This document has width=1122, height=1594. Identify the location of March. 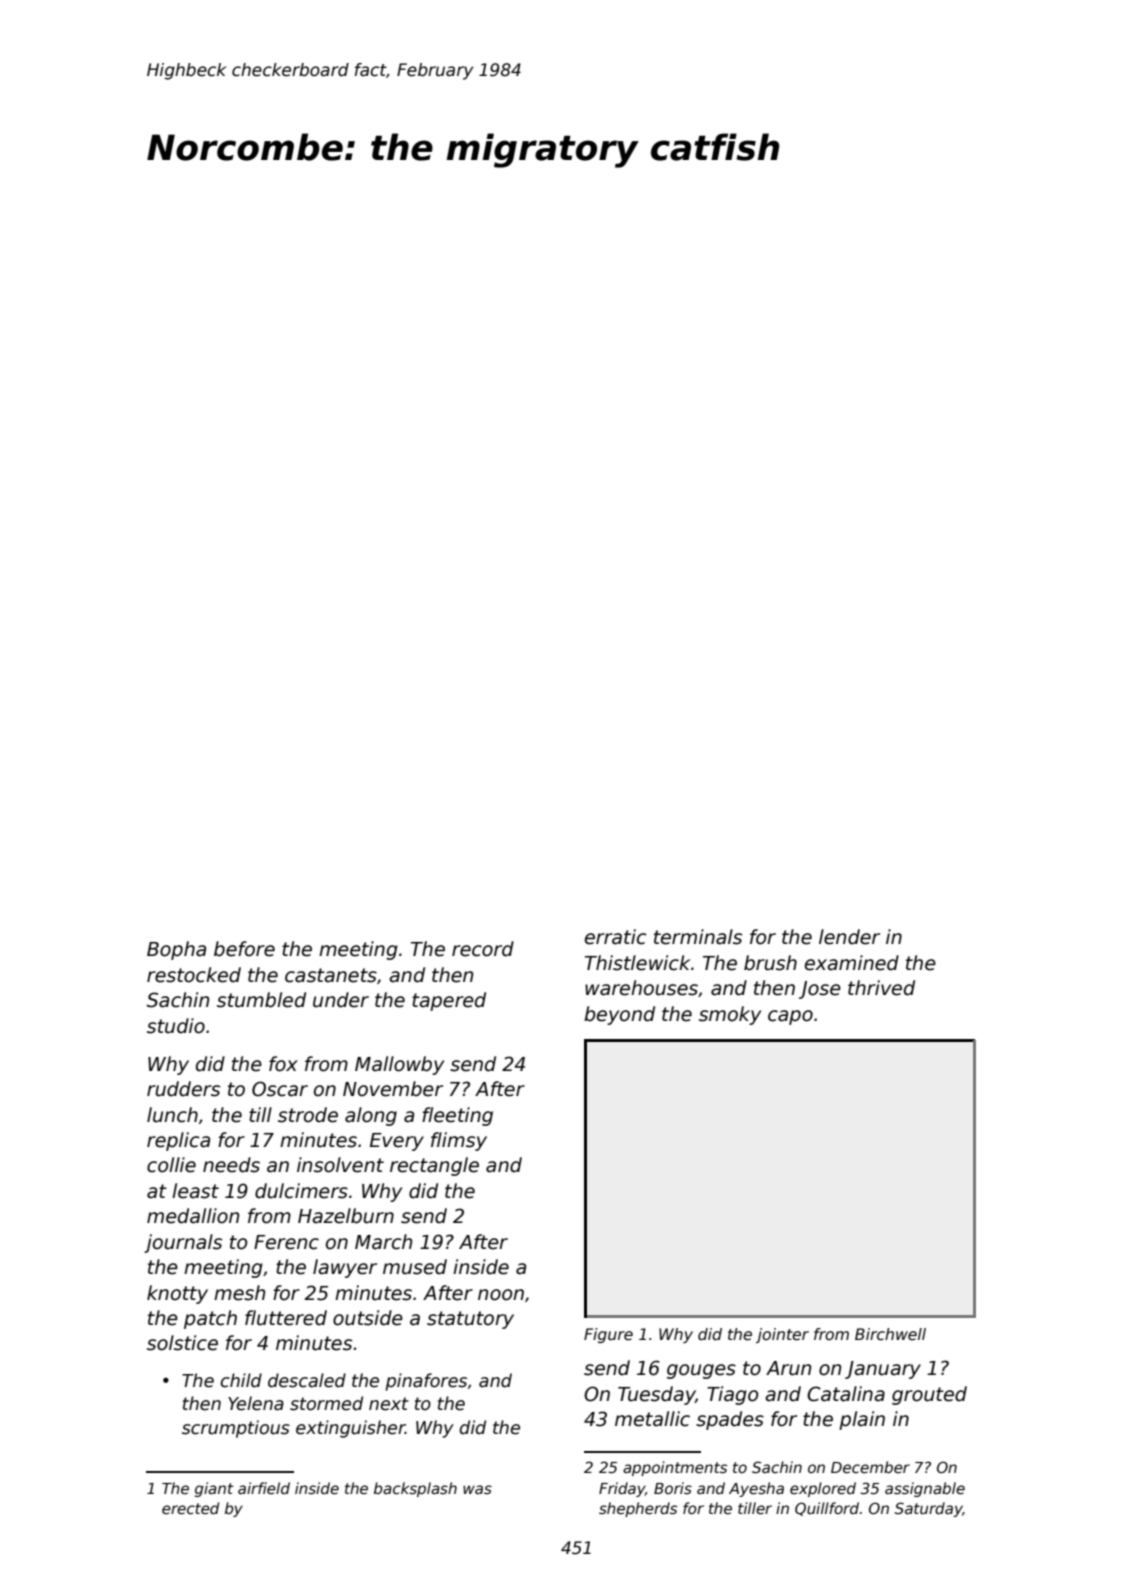
(383, 1242).
